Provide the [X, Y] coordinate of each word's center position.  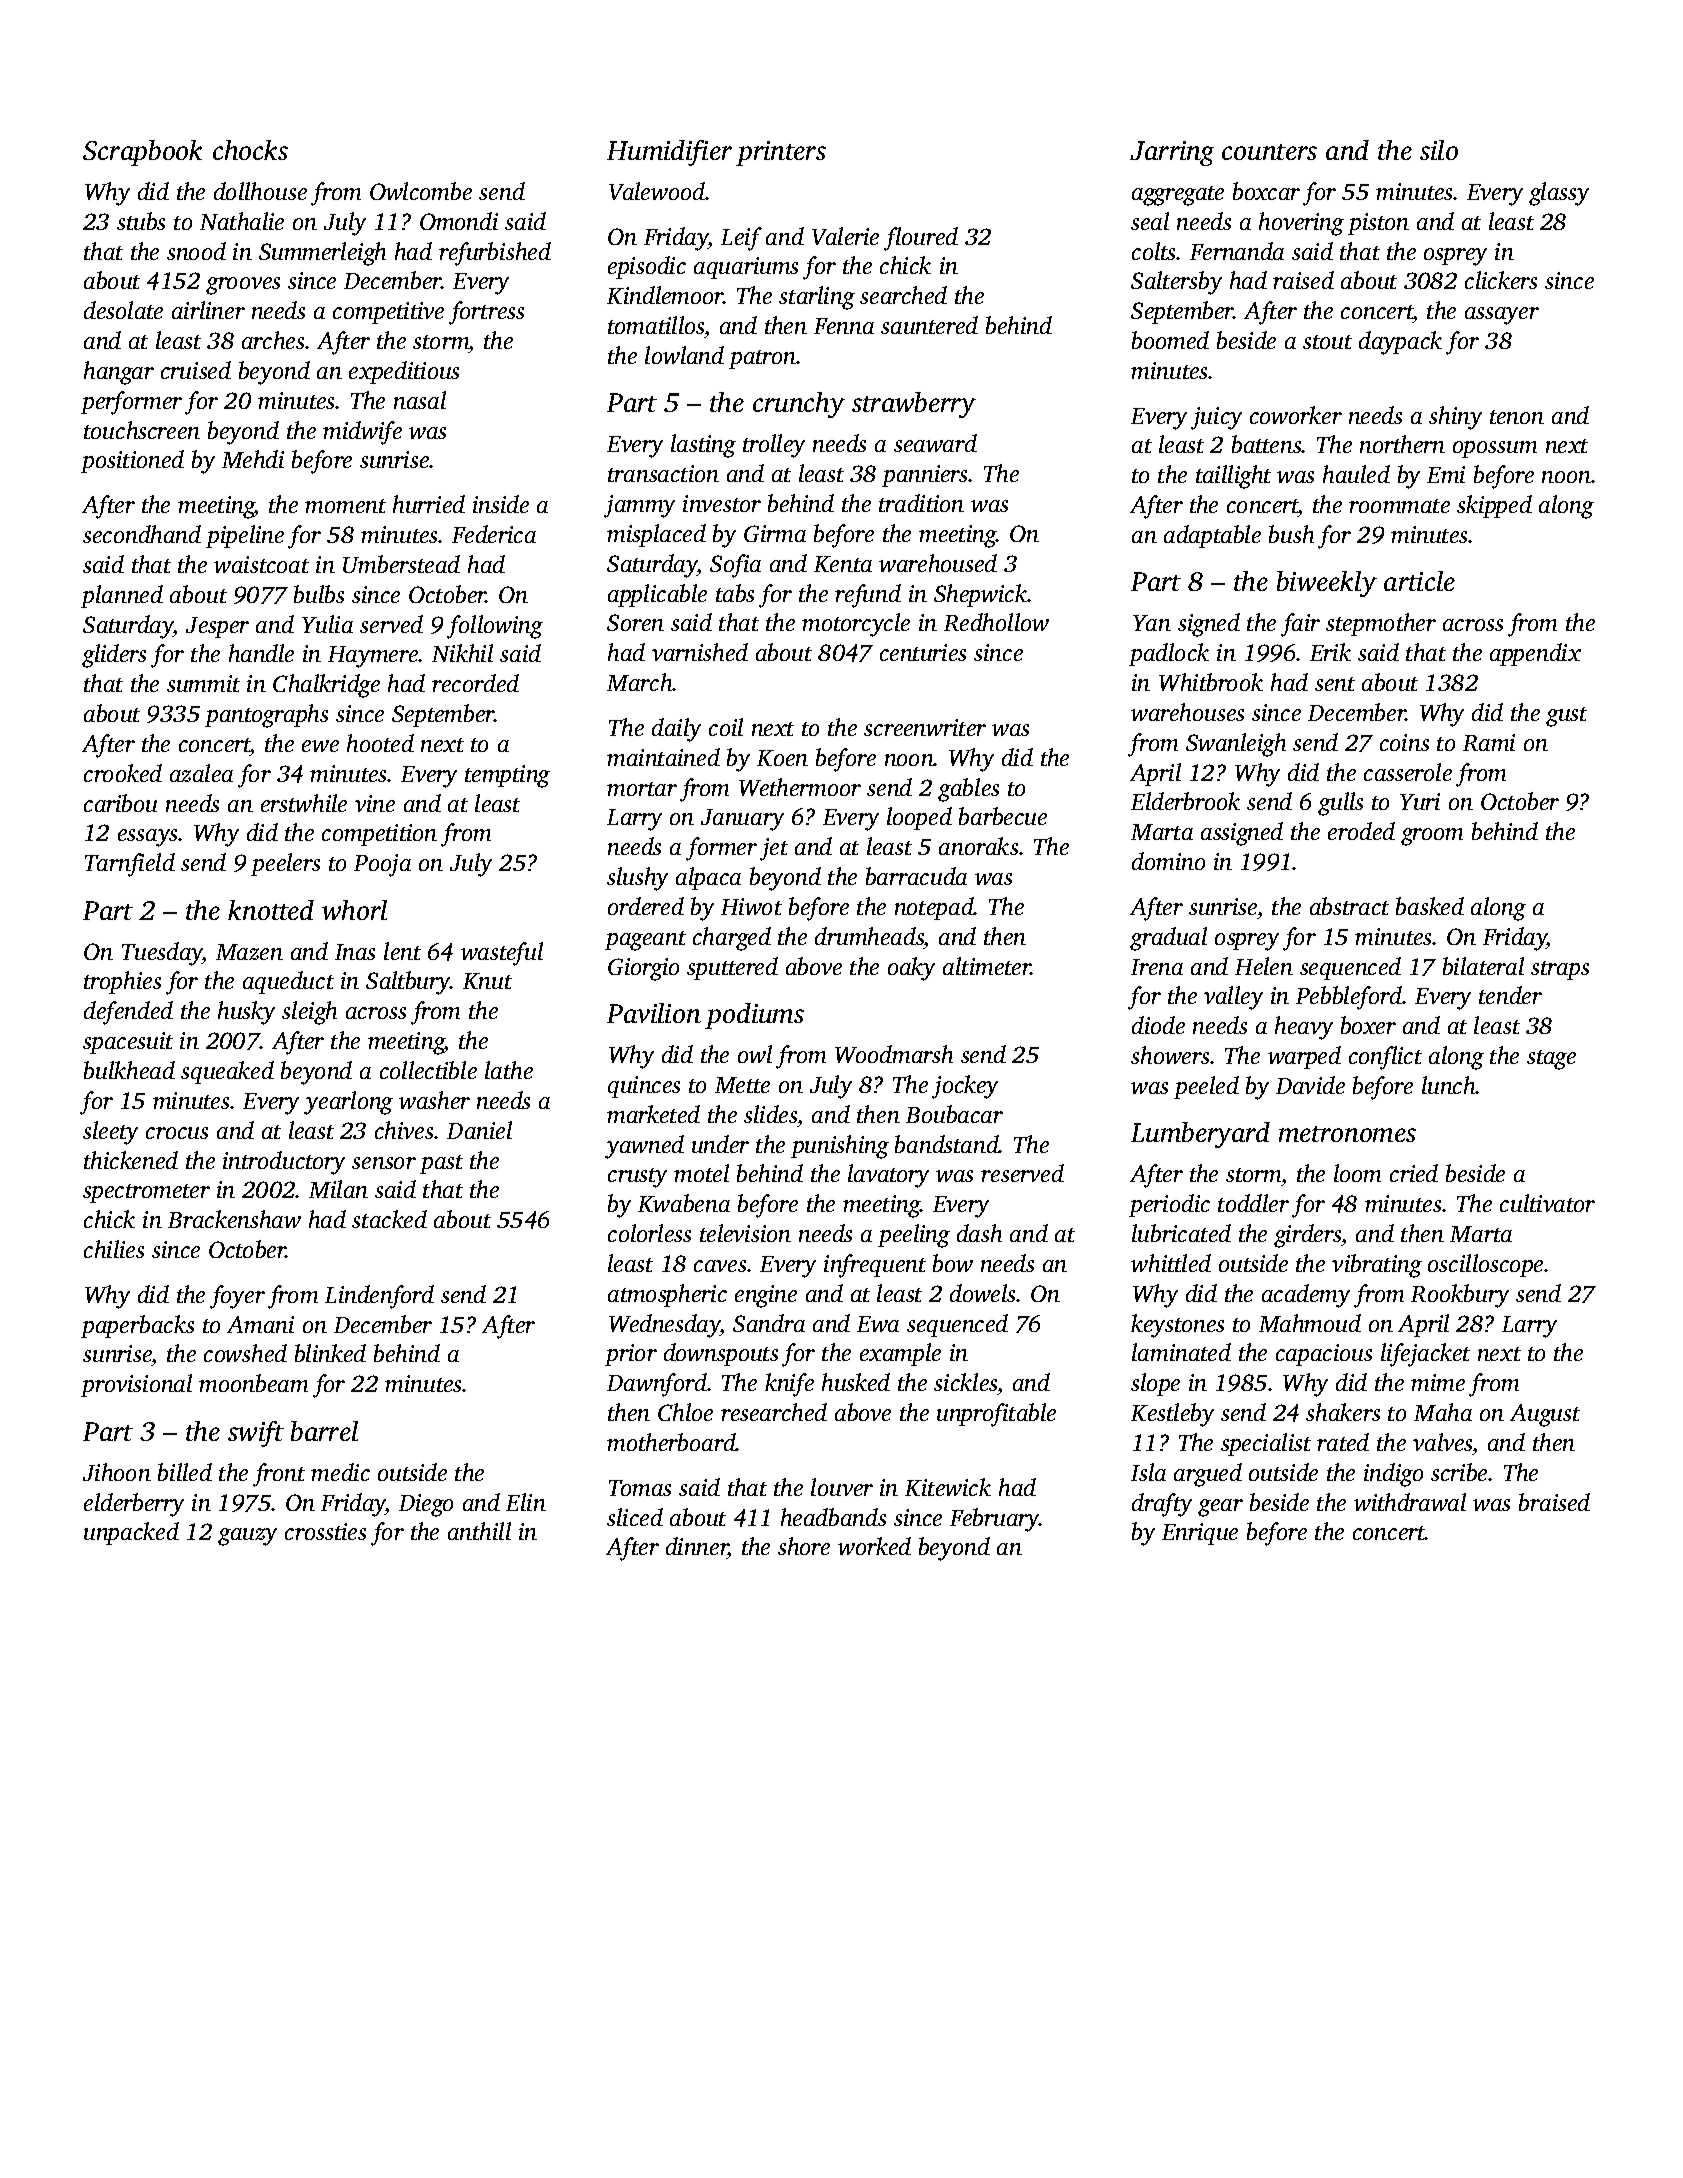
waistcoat [261, 564]
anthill [479, 1531]
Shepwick [980, 595]
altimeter [987, 966]
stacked [389, 1219]
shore [804, 1546]
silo [1439, 150]
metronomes [1347, 1134]
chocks [250, 150]
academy [1306, 1296]
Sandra [769, 1323]
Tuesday [162, 954]
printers [781, 153]
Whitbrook [1211, 682]
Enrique [1200, 1534]
